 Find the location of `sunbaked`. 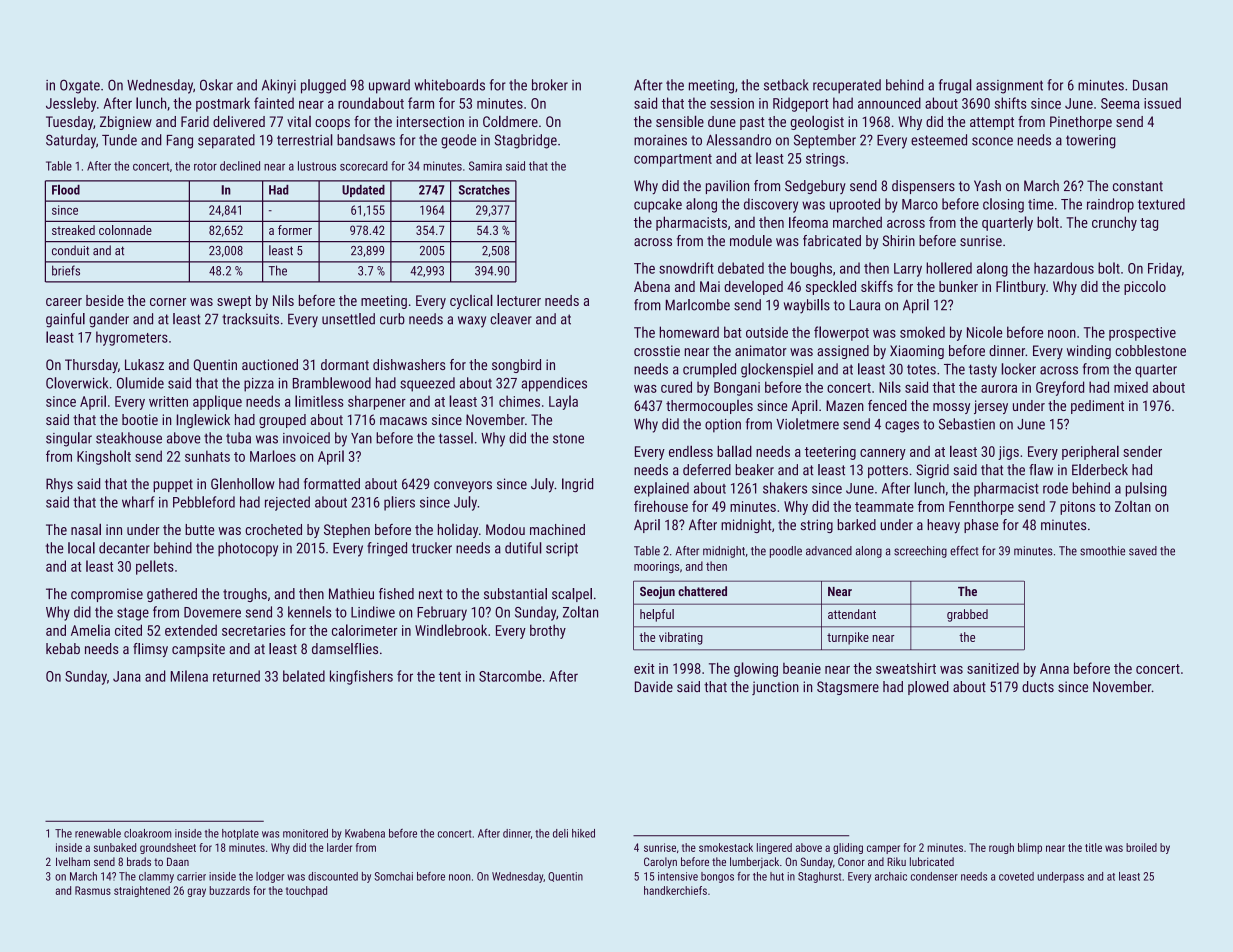

sunbaked is located at coordinates (115, 847).
